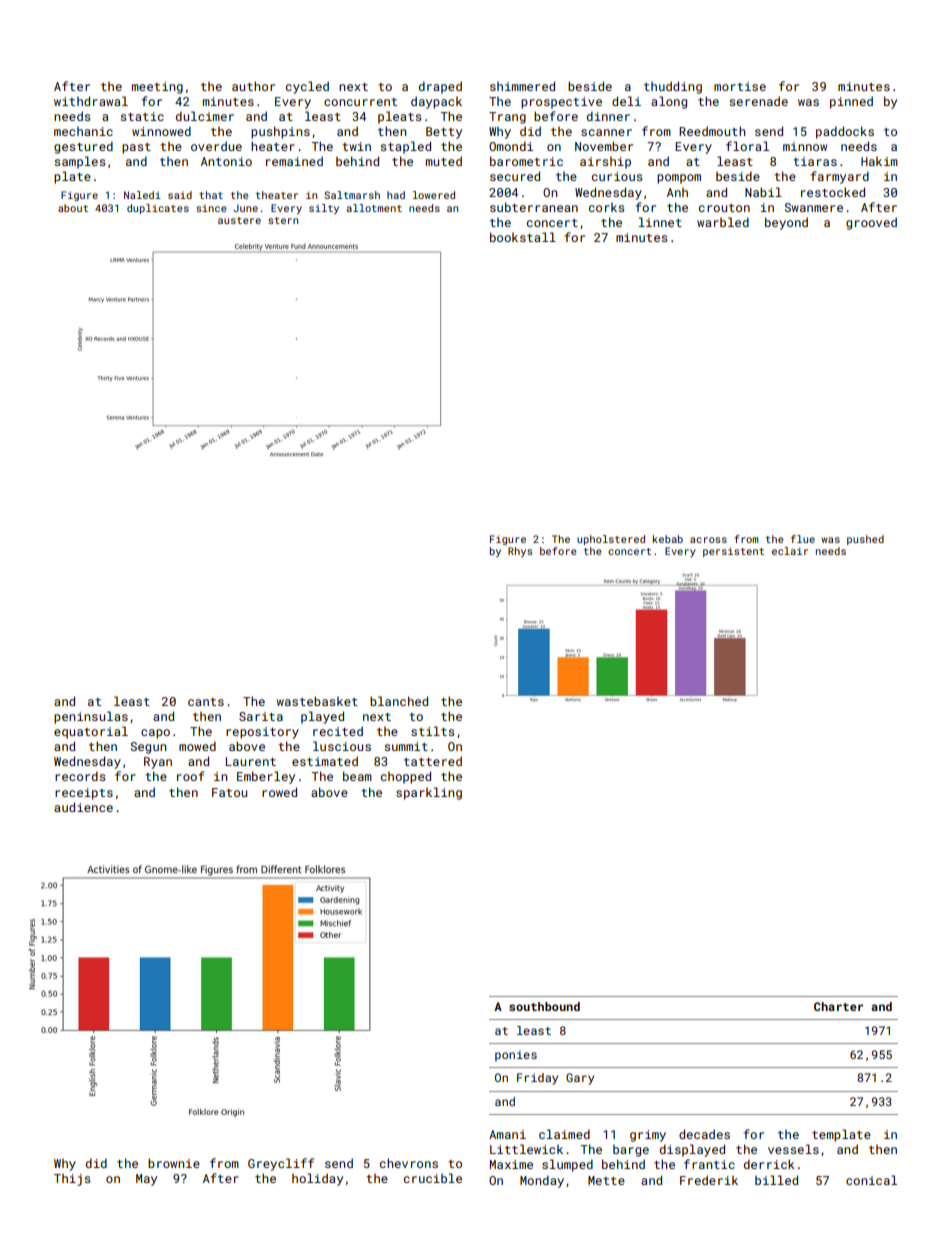  What do you see at coordinates (429, 793) in the screenshot?
I see `sparkling` at bounding box center [429, 793].
